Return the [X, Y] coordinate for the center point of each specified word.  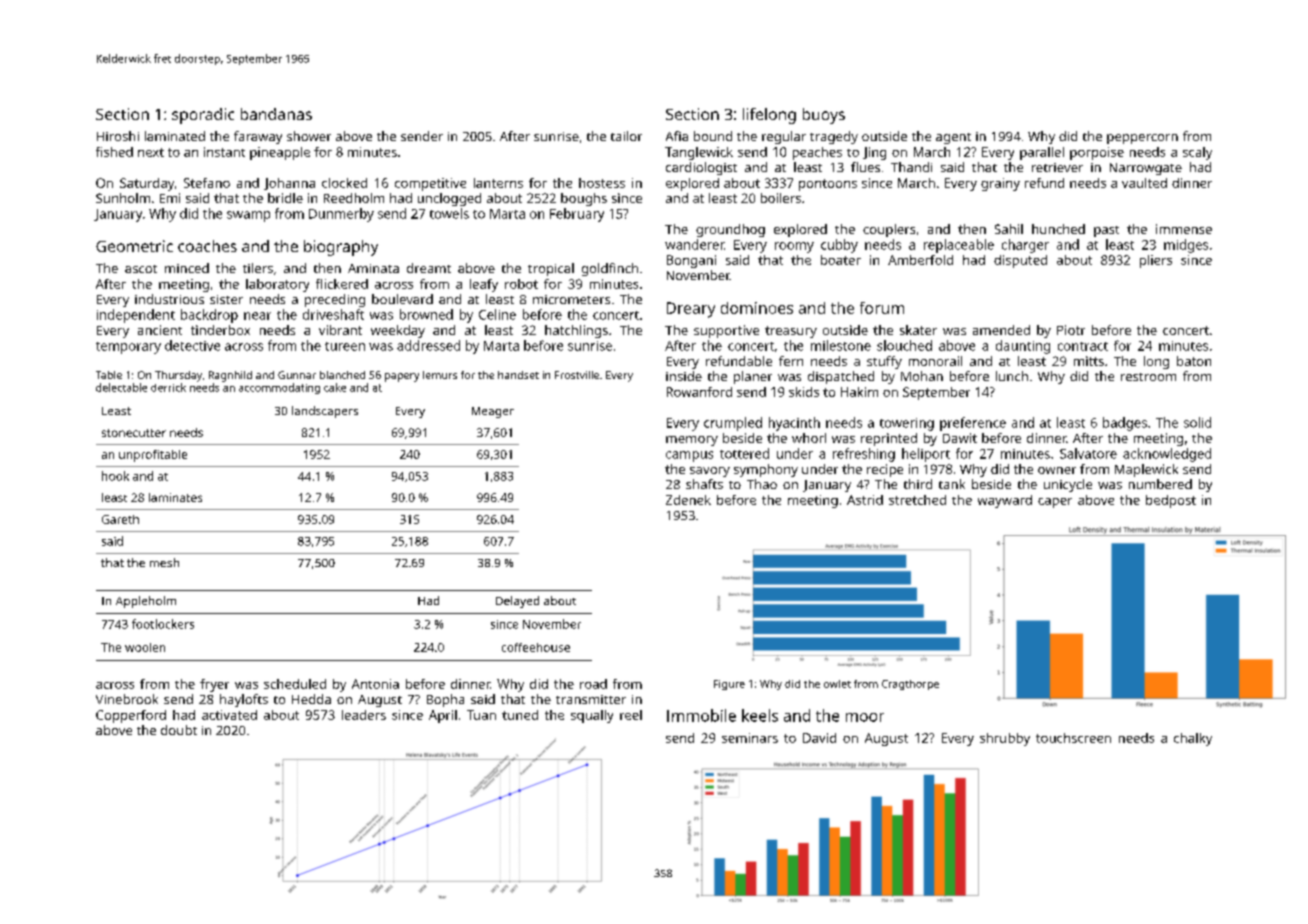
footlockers [163, 624]
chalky [1193, 739]
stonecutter [134, 433]
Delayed [517, 602]
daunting [1023, 347]
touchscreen [1073, 738]
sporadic [203, 116]
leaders [364, 715]
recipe [885, 470]
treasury [791, 332]
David [819, 738]
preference [973, 424]
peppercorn [1142, 139]
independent [136, 316]
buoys [824, 116]
